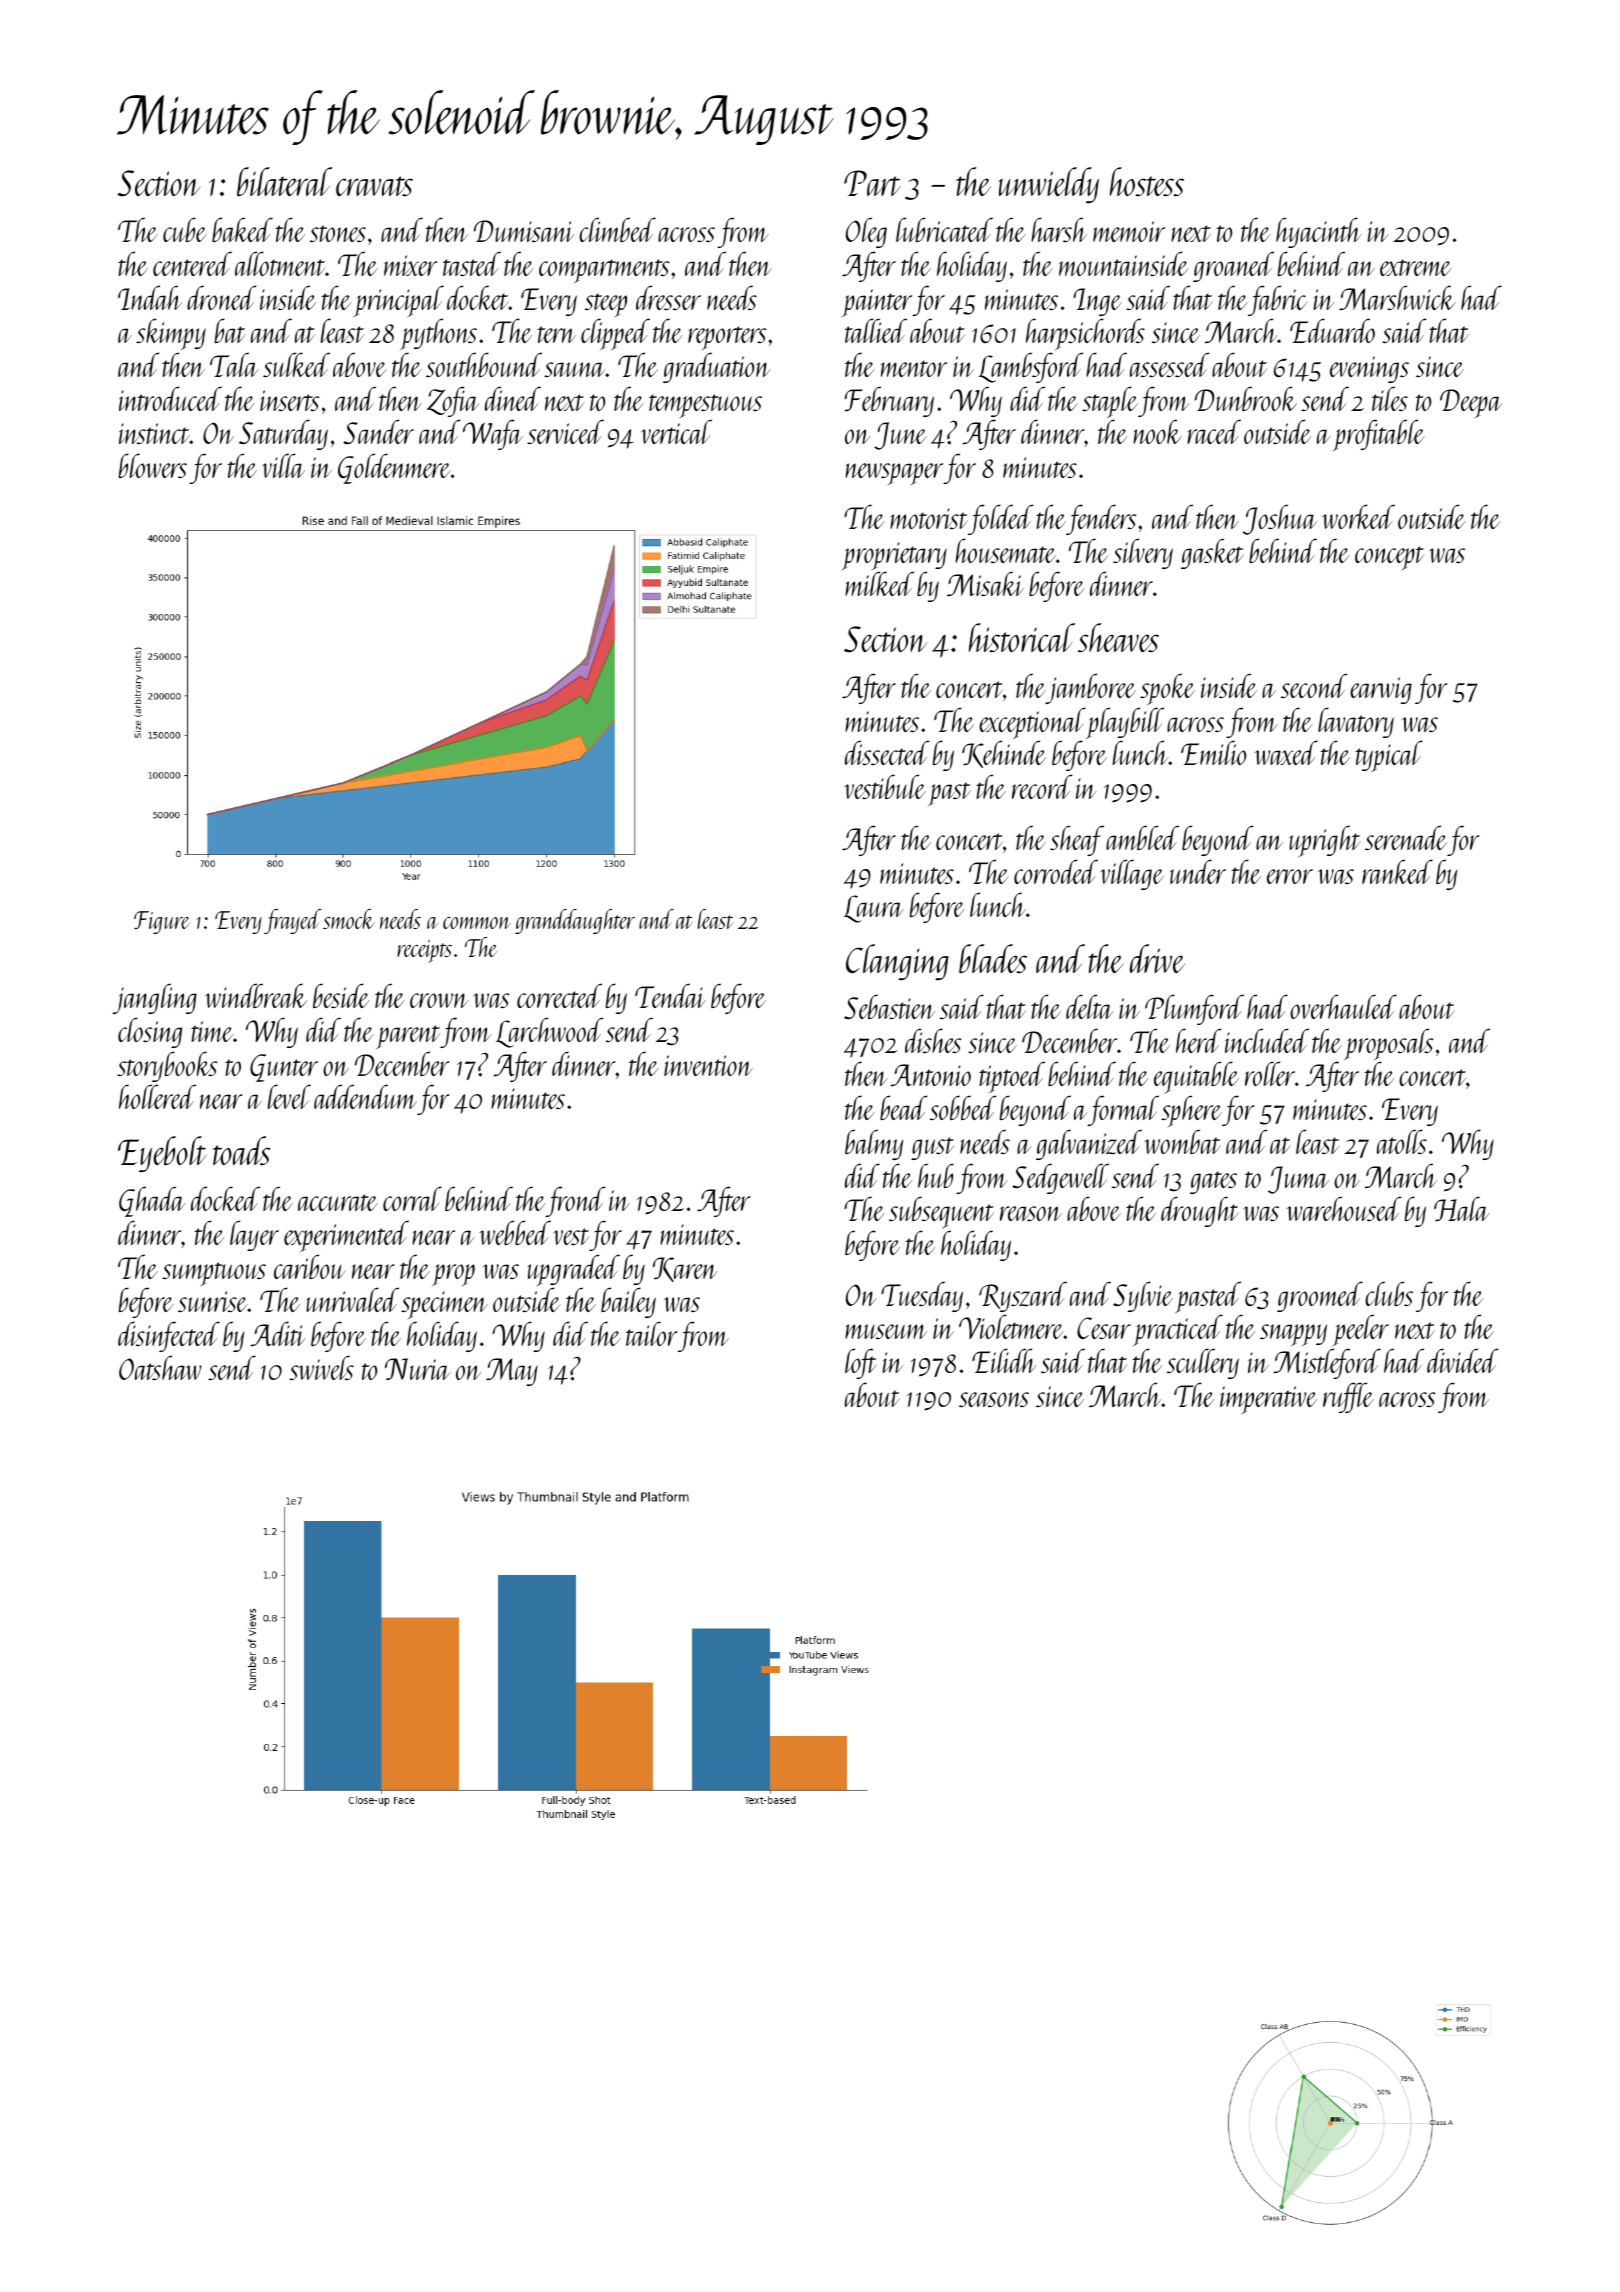  I want to click on painter, so click(877, 303).
